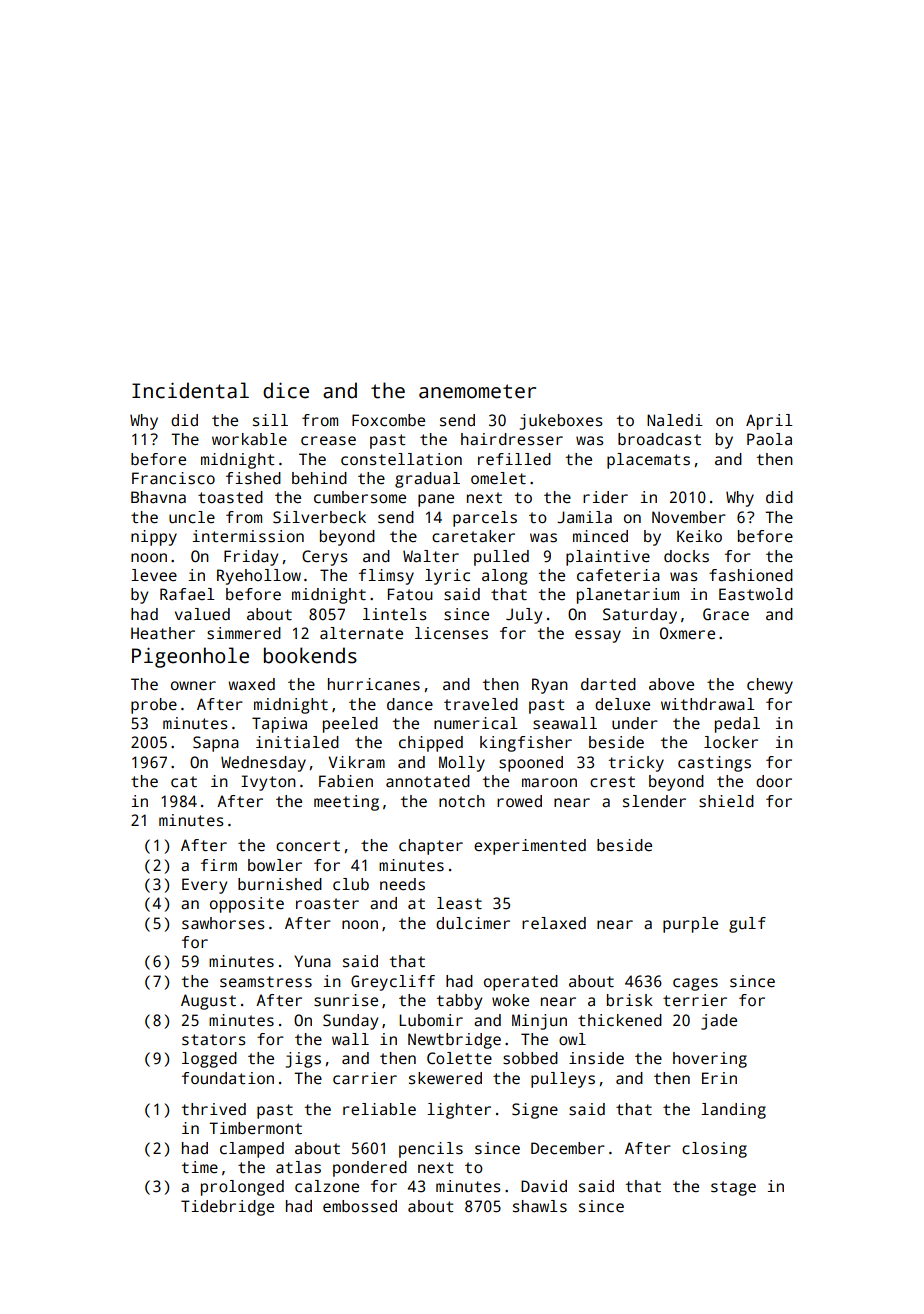 The height and width of the page is (1314, 924). Describe the element at coordinates (675, 420) in the page. I see `Naledi` at that location.
